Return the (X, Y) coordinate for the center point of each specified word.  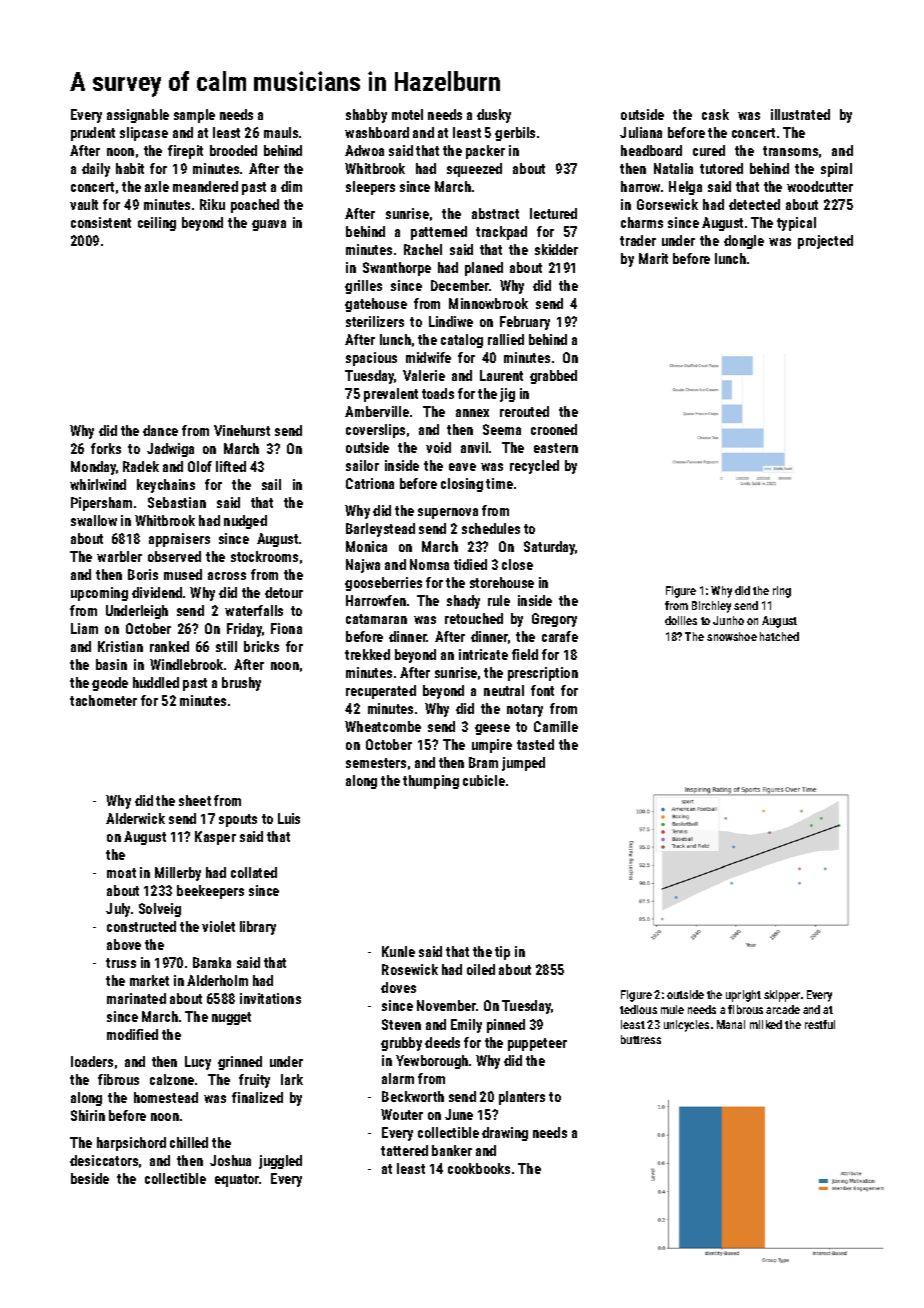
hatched (779, 636)
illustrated (800, 114)
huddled (156, 682)
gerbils (515, 134)
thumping (431, 782)
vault (84, 204)
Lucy (198, 1063)
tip (502, 953)
